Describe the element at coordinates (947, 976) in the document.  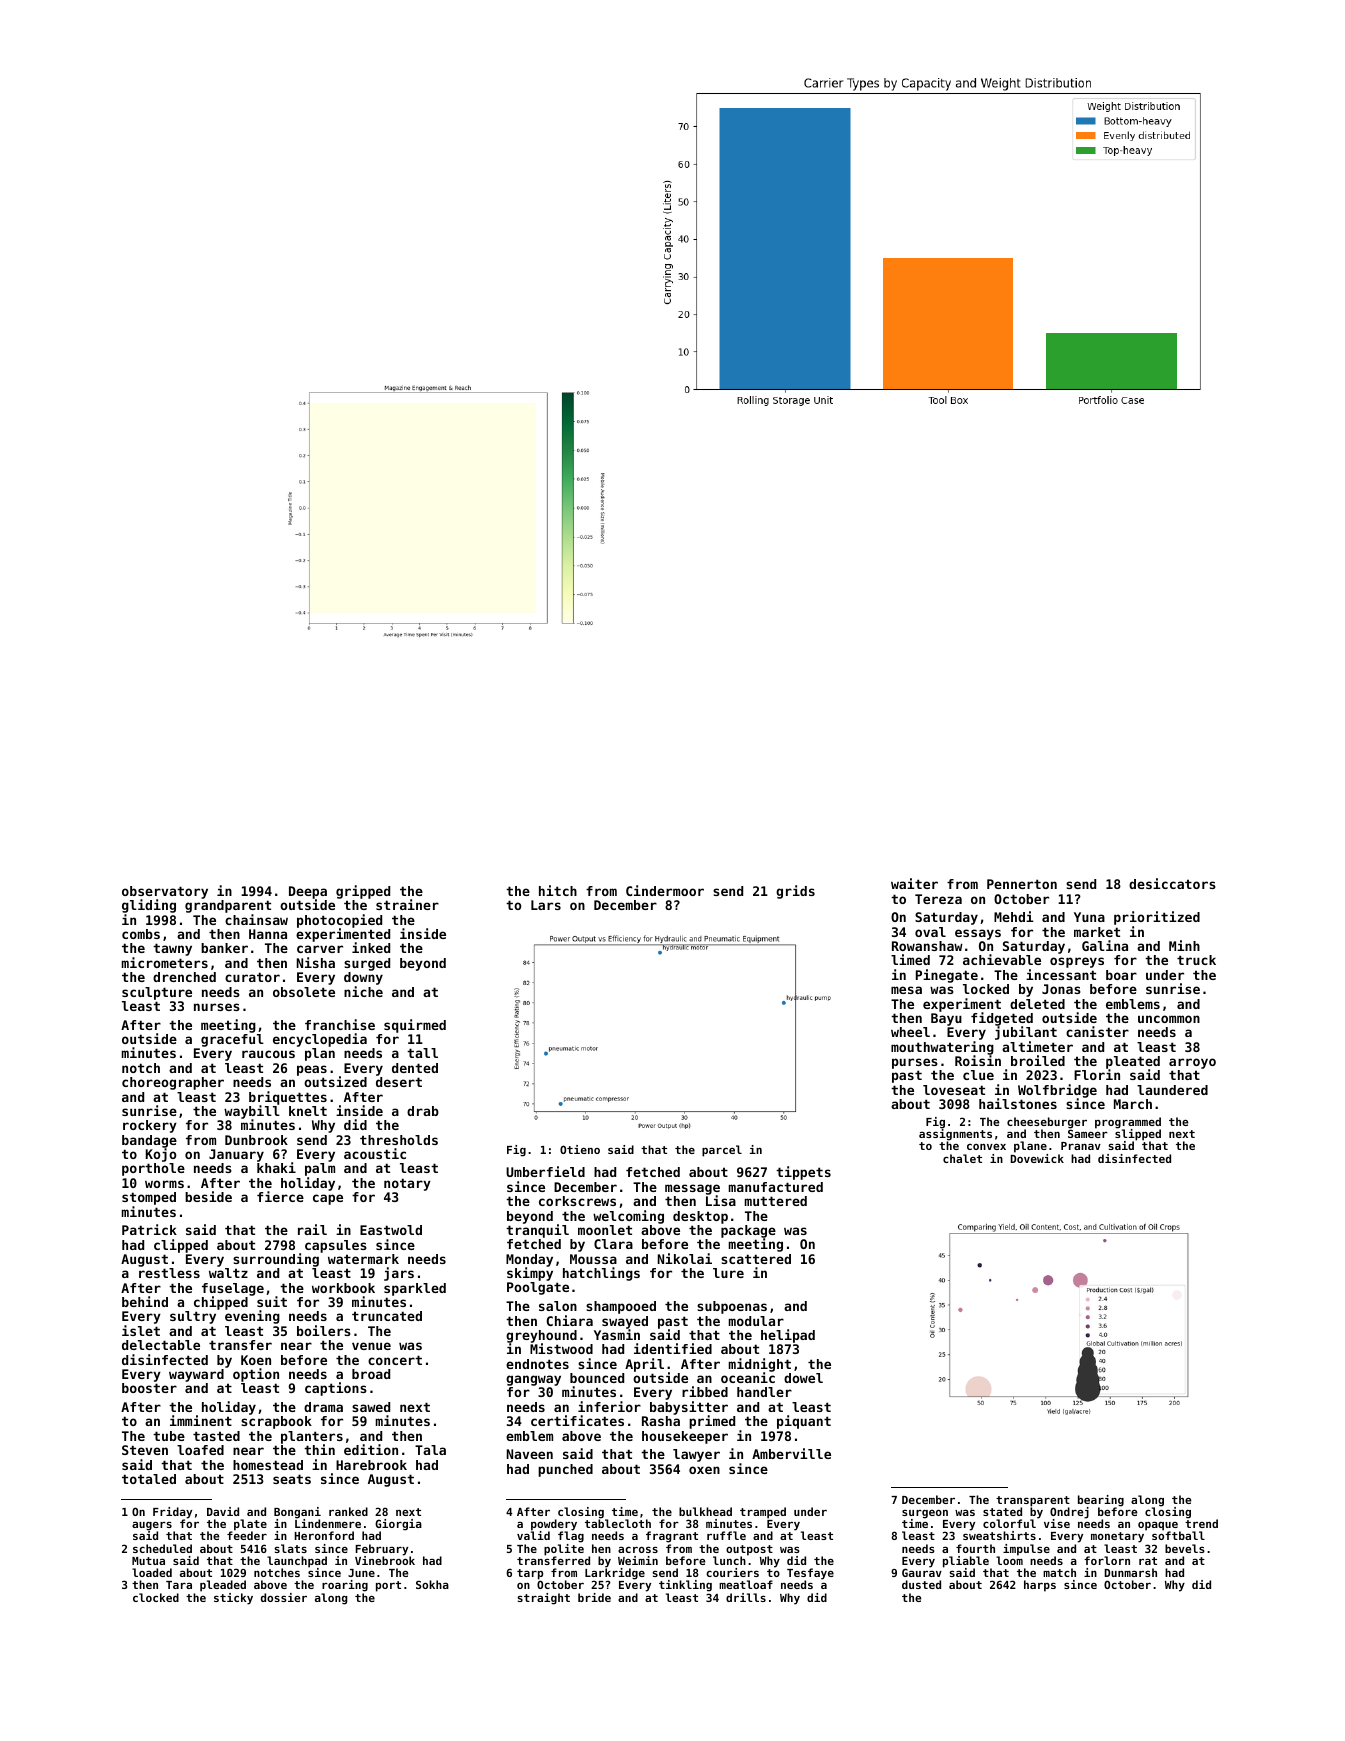
I see `Pinegate` at that location.
